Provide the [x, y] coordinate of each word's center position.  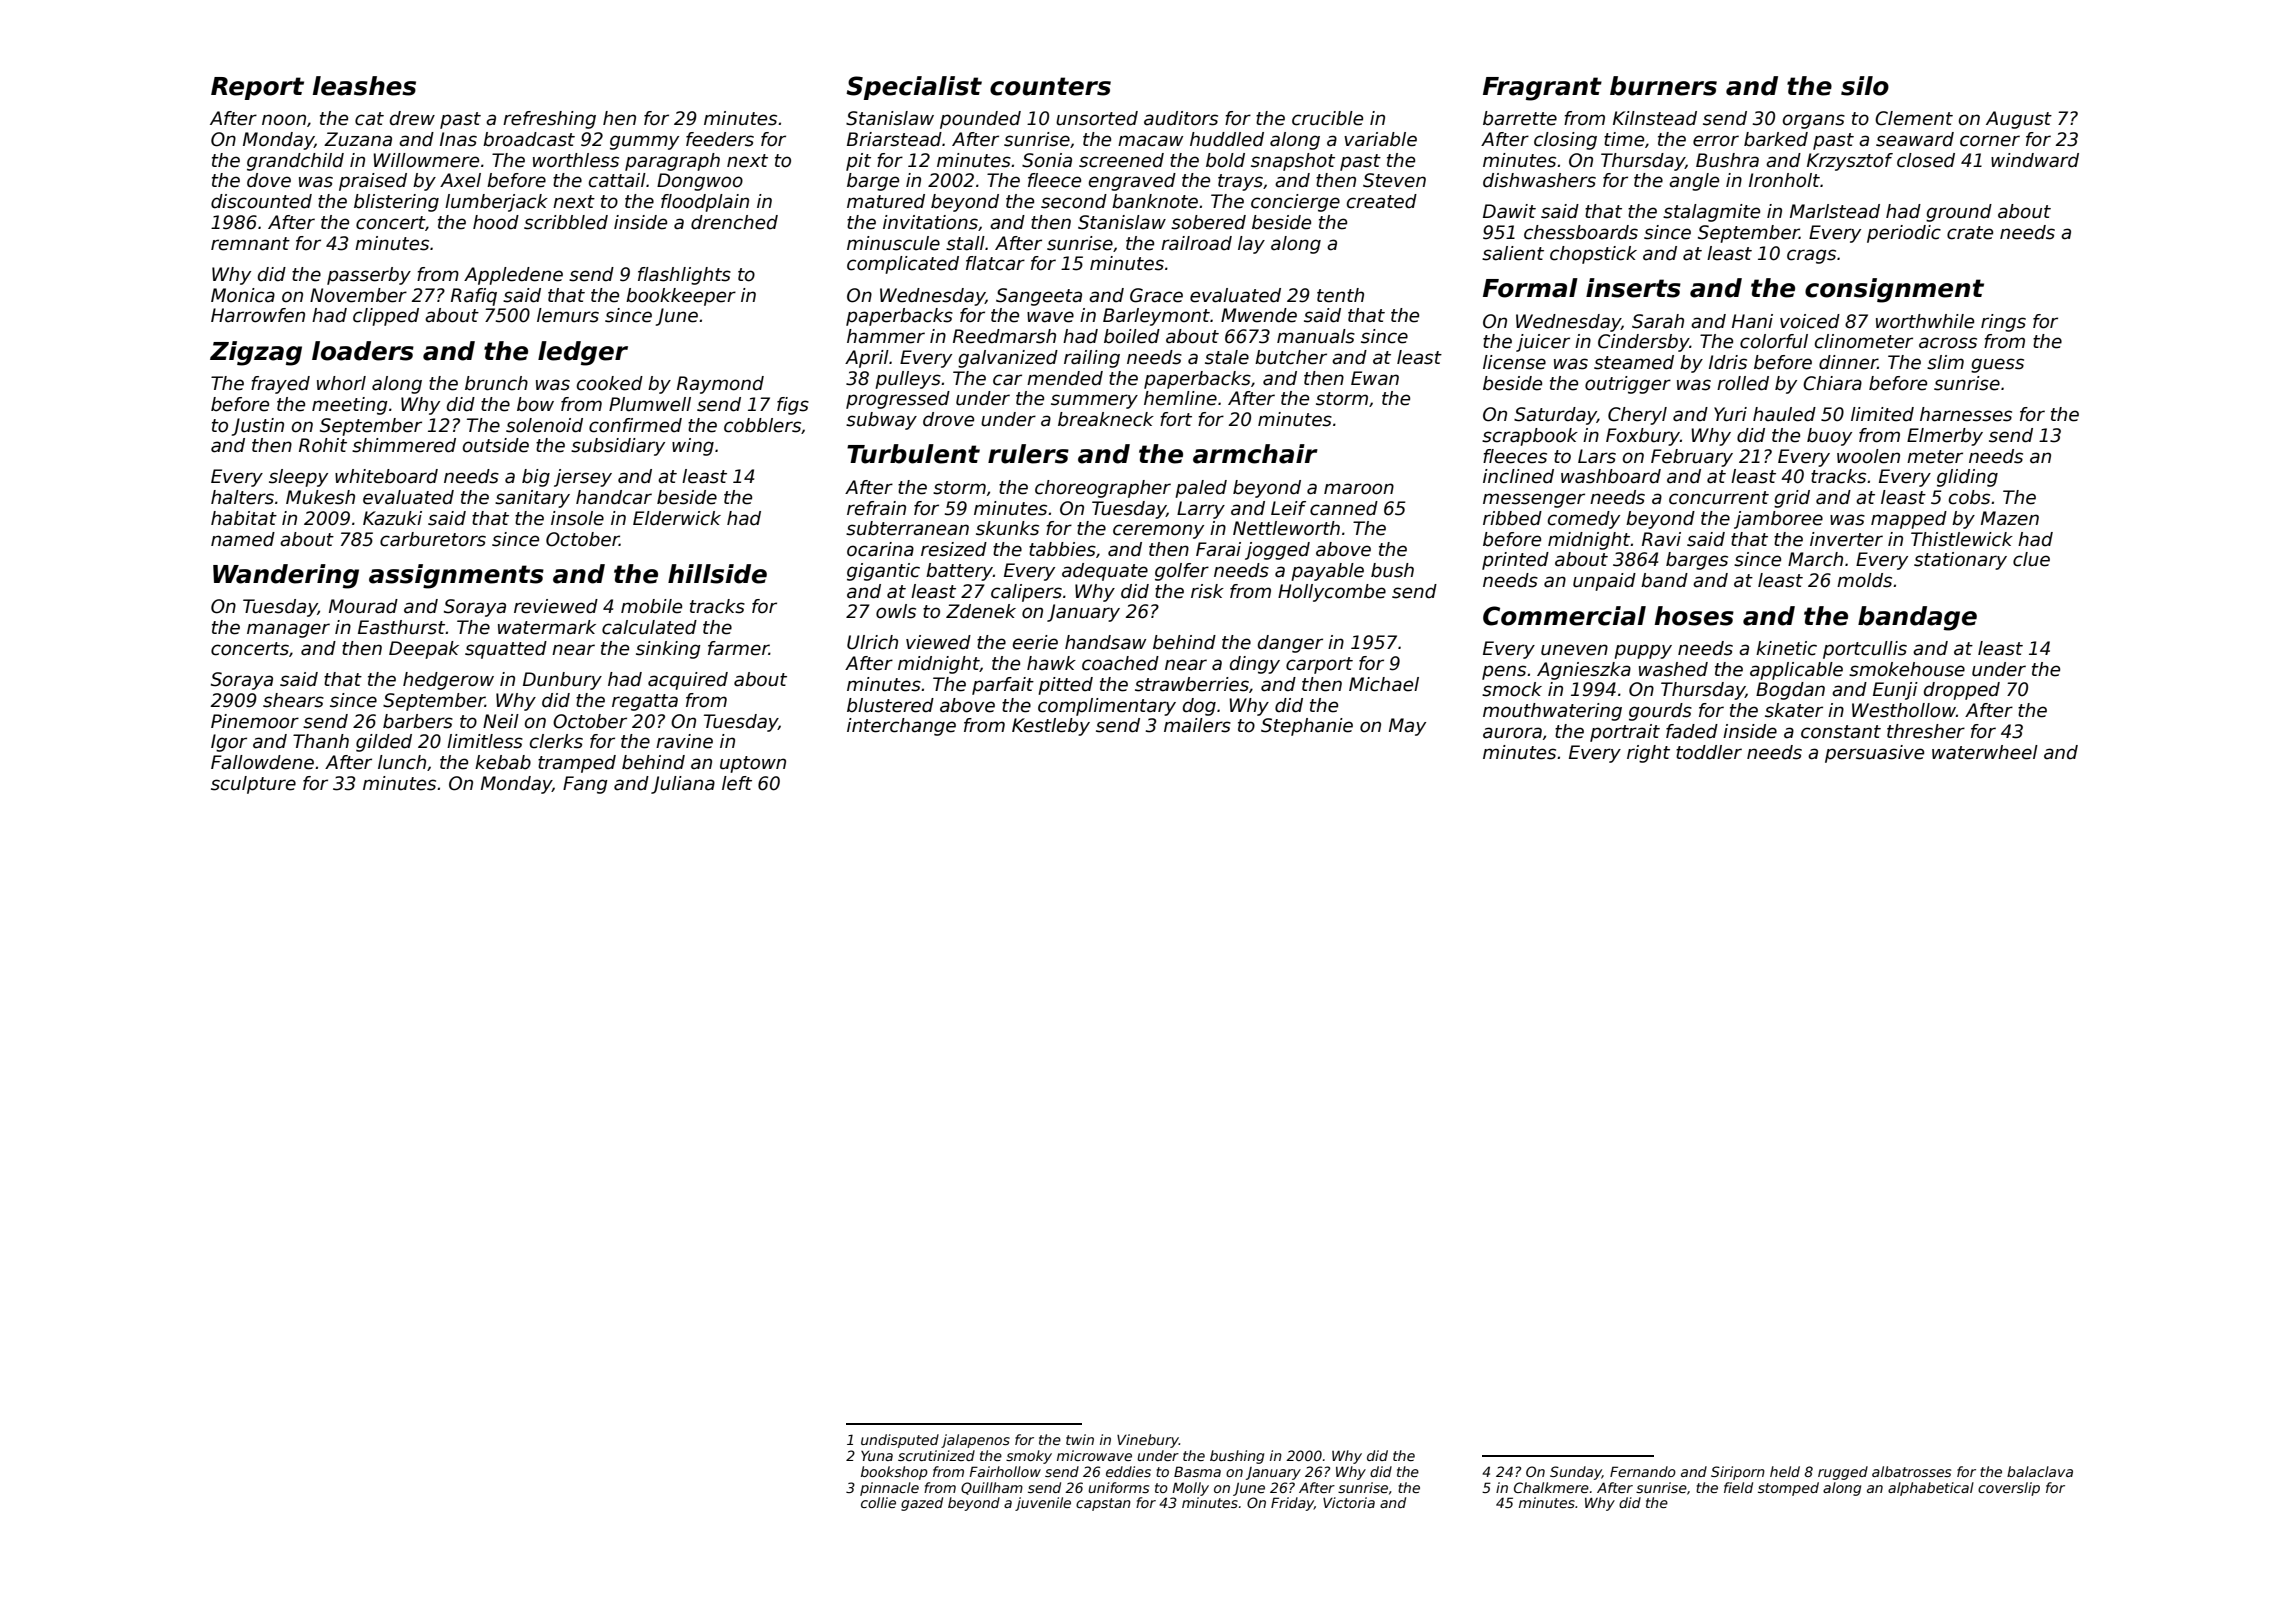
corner [1990, 141]
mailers [1197, 725]
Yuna [877, 1456]
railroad [1196, 243]
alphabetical [1931, 1489]
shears [293, 700]
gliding [1967, 478]
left [737, 783]
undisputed [900, 1441]
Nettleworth [1286, 528]
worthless [576, 160]
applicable [1796, 671]
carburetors [433, 539]
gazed [922, 1504]
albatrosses [1911, 1471]
